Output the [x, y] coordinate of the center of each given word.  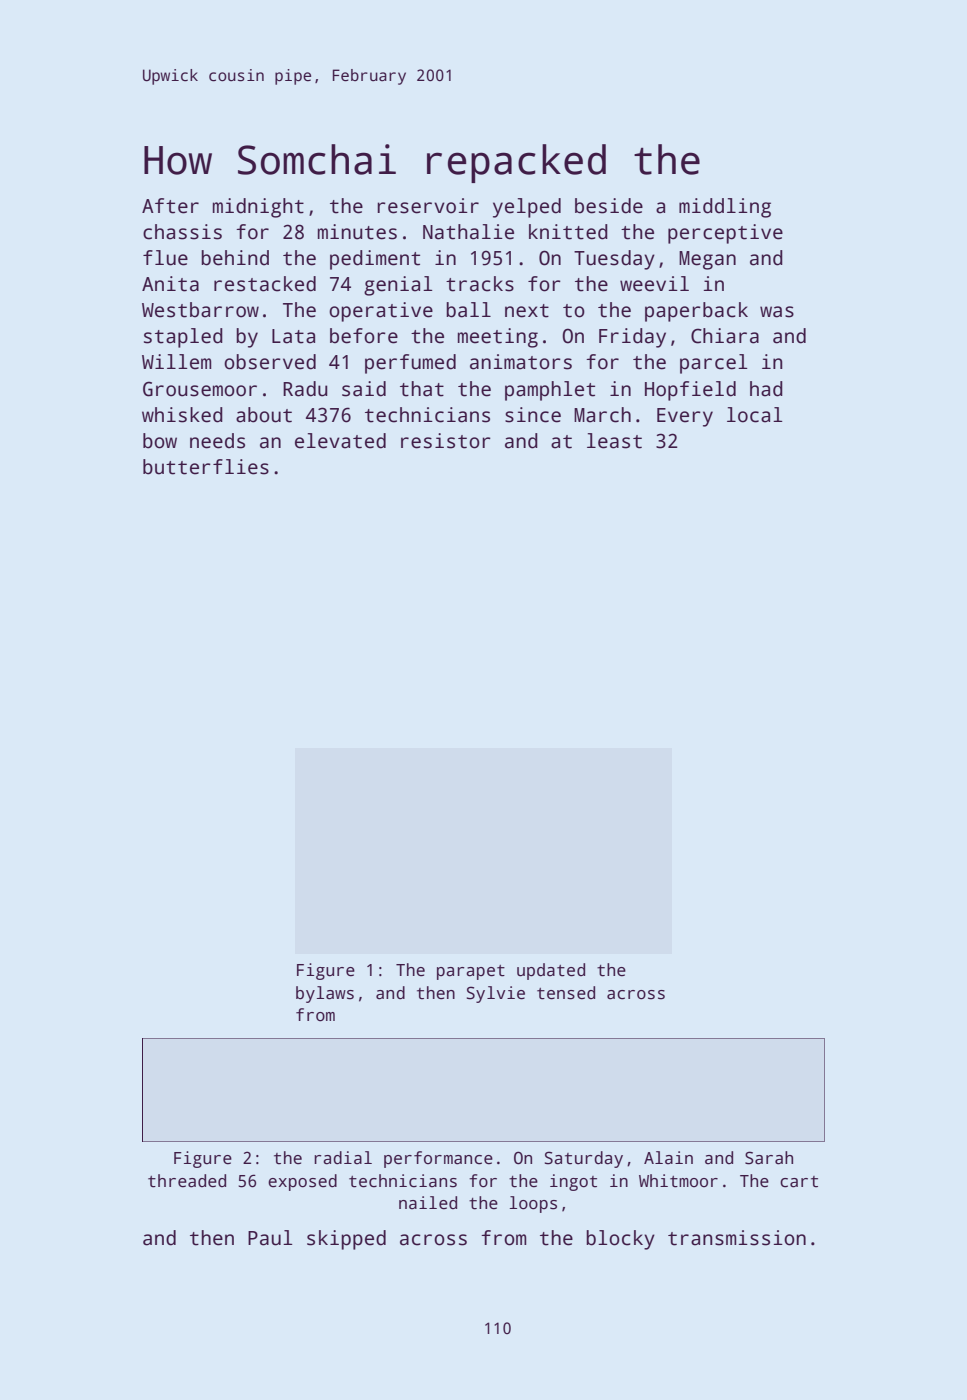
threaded [187, 1181]
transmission [737, 1238]
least [614, 441]
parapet [471, 972]
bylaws [325, 994]
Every [685, 417]
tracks [480, 284]
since [533, 415]
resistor [446, 441]
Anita [170, 284]
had [766, 389]
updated [551, 971]
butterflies [206, 467]
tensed [566, 993]
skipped [346, 1240]
